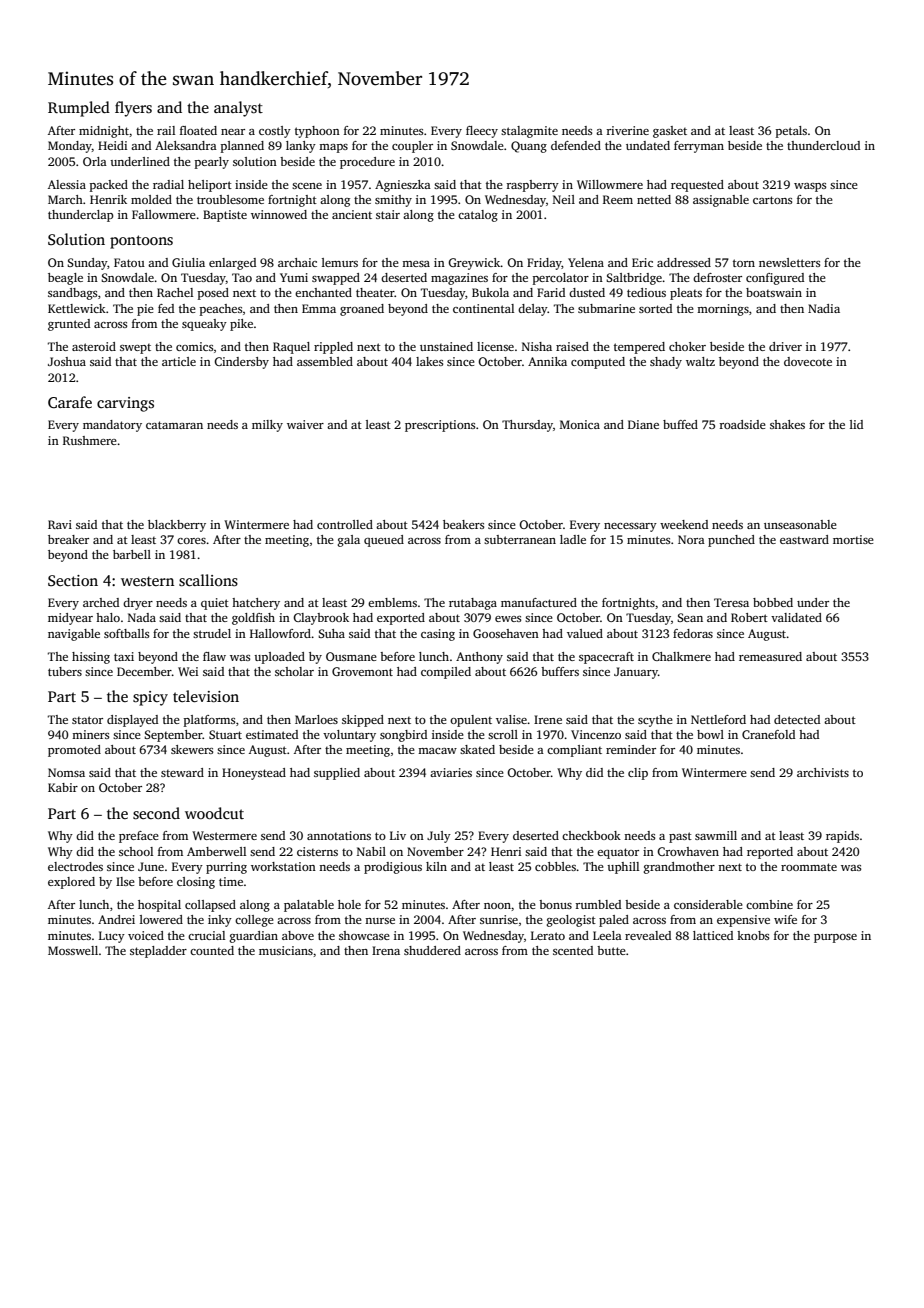  Describe the element at coordinates (853, 539) in the page. I see `mortise` at that location.
